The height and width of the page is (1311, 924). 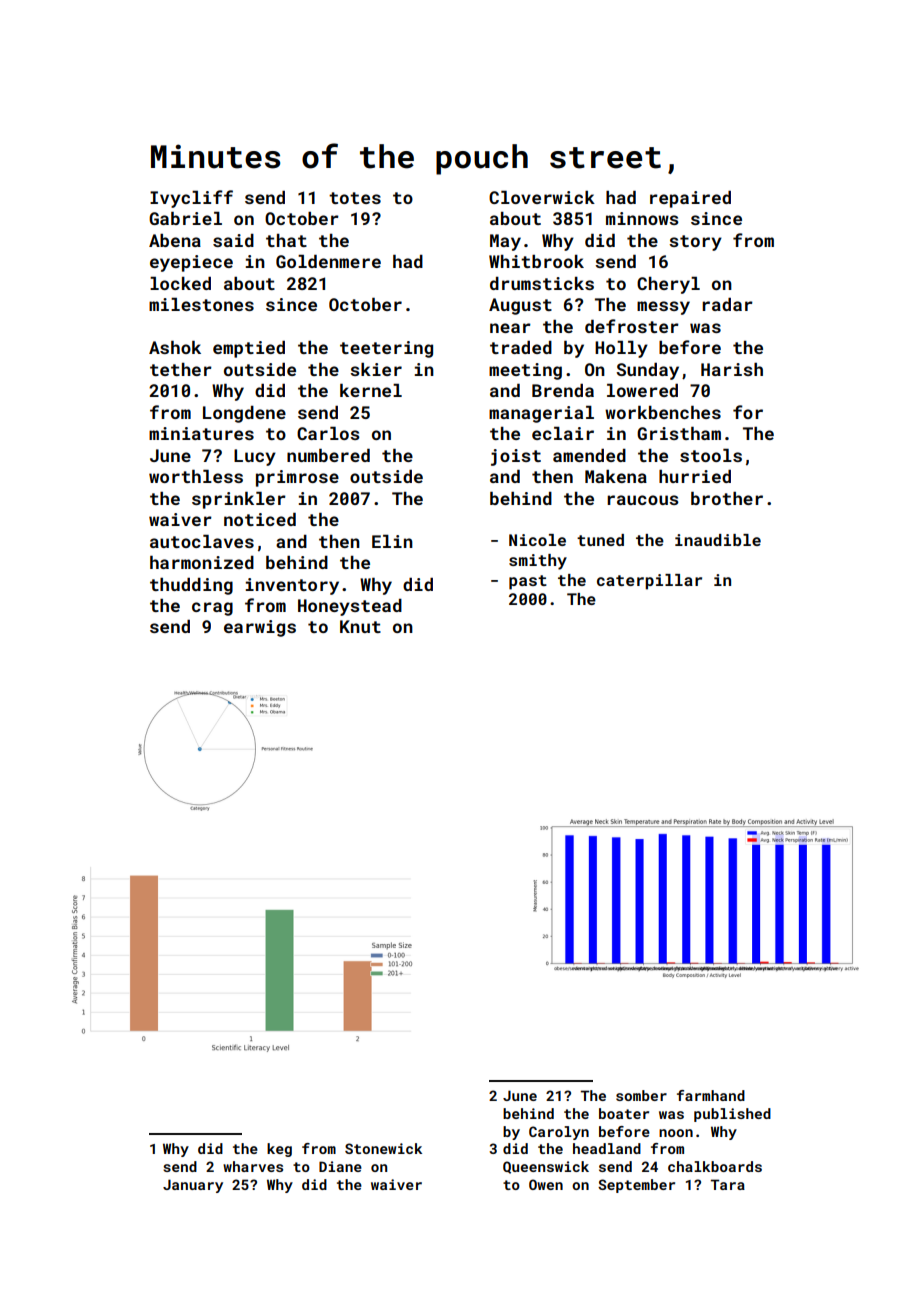 I want to click on Stonewick, so click(x=383, y=1148).
